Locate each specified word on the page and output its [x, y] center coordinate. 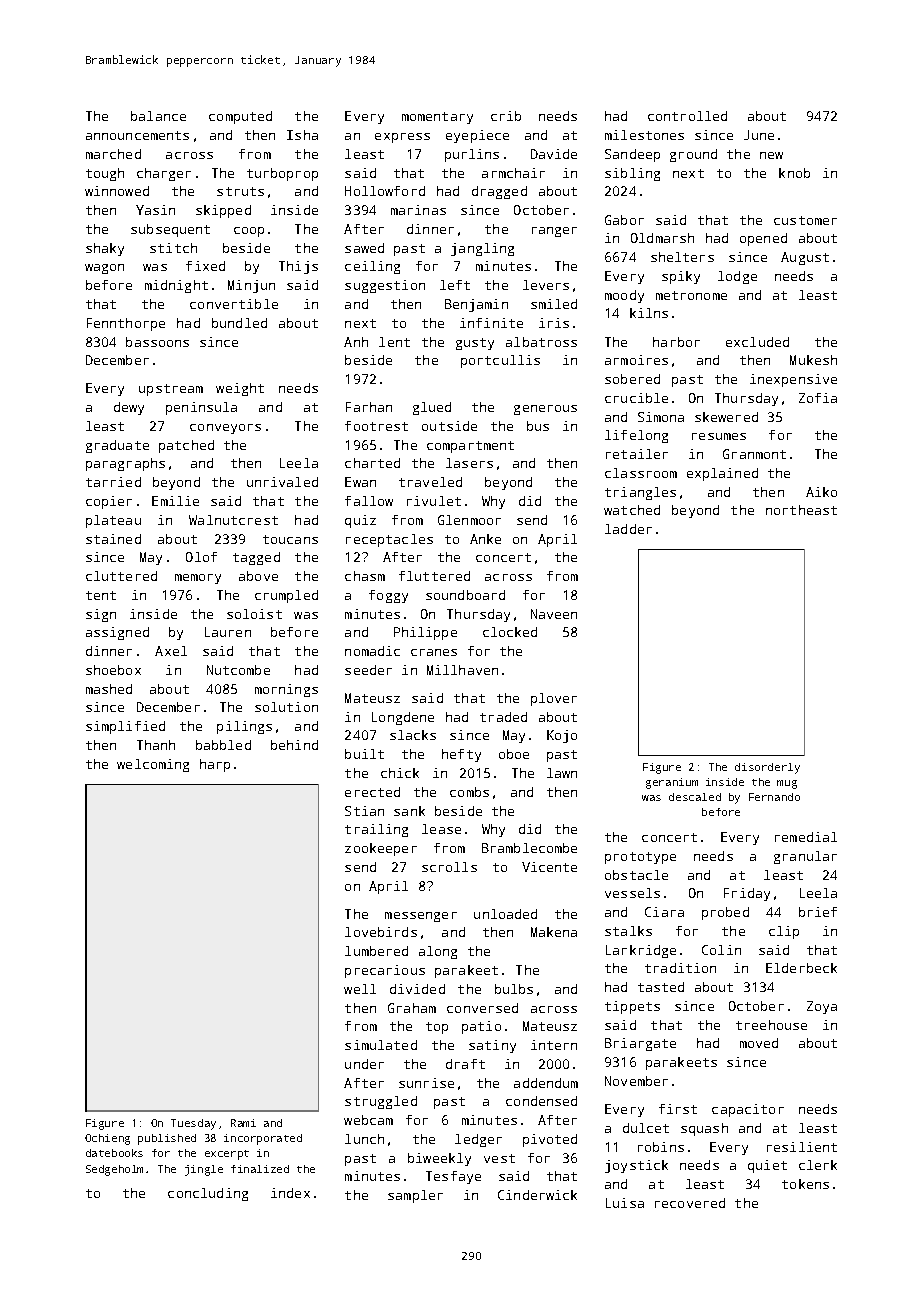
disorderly [767, 768]
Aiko [821, 492]
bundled [239, 323]
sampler [415, 1196]
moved [759, 1043]
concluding [208, 1194]
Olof [201, 557]
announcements [137, 135]
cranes [434, 652]
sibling [632, 174]
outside [449, 426]
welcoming [153, 765]
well [360, 989]
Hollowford [385, 191]
